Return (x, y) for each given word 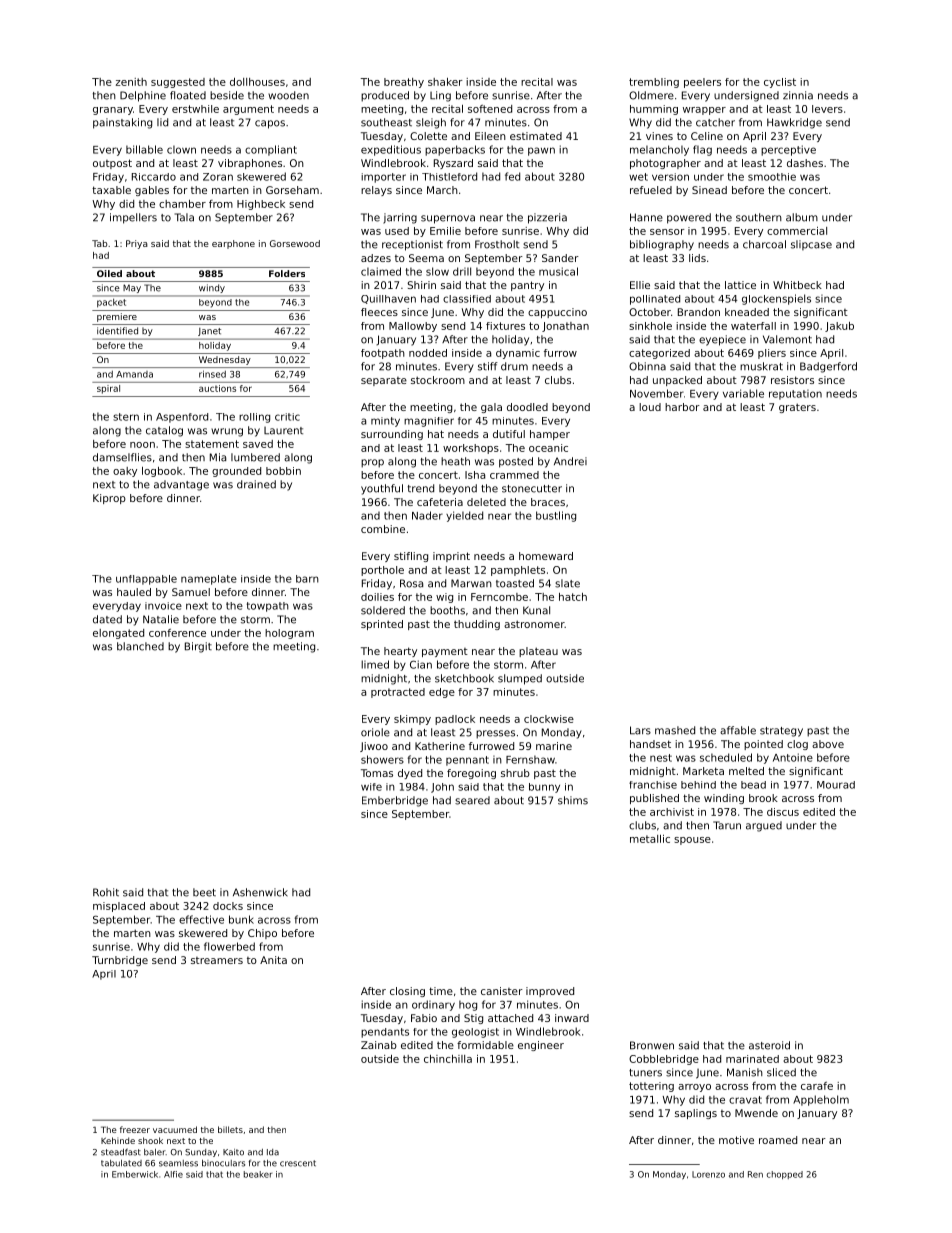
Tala (184, 217)
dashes (805, 163)
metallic (650, 839)
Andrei (570, 461)
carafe (817, 1086)
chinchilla (448, 1059)
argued (764, 826)
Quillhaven (388, 299)
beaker (258, 1174)
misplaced (119, 907)
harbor (682, 407)
